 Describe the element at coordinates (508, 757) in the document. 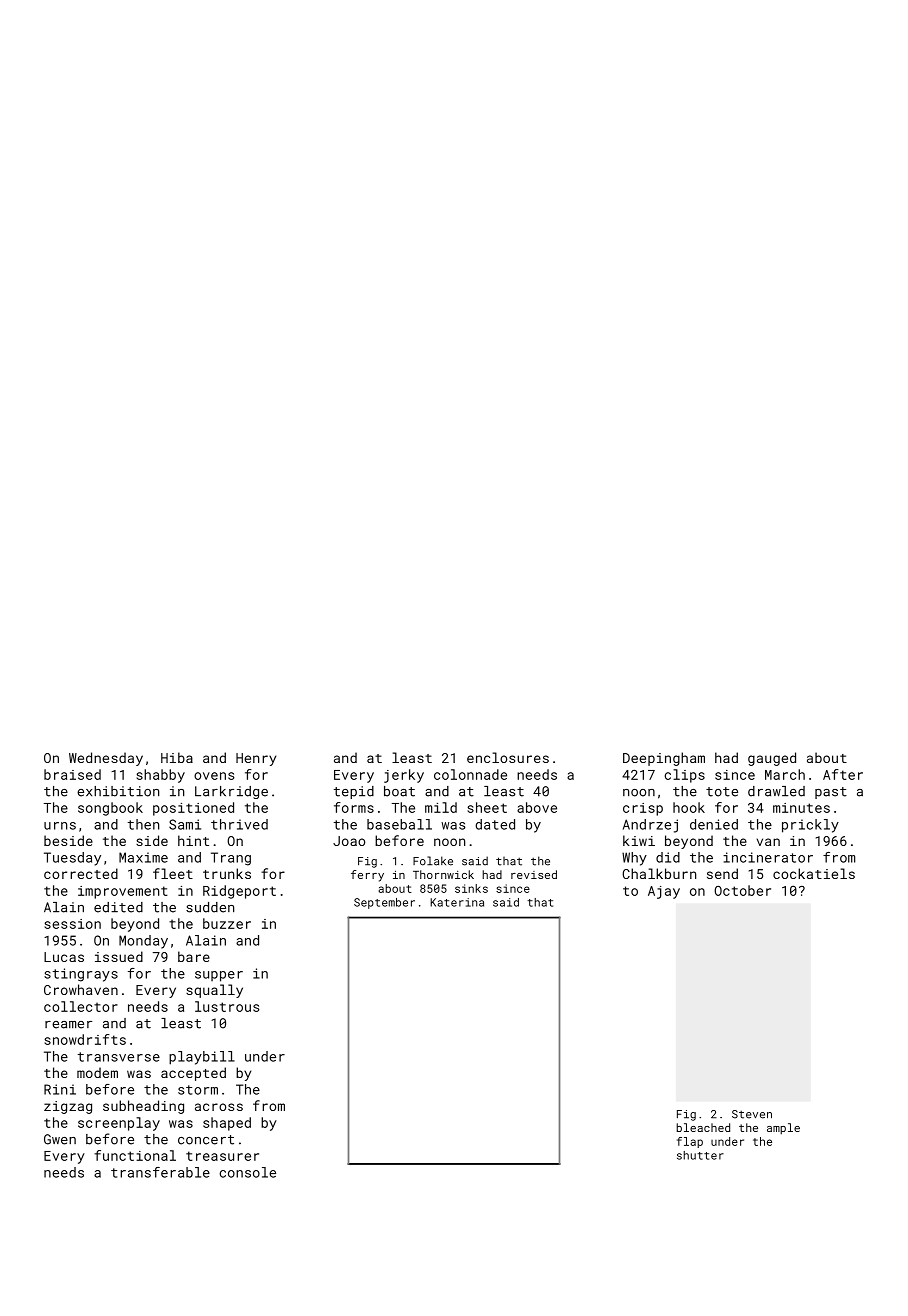

I see `enclosures` at that location.
